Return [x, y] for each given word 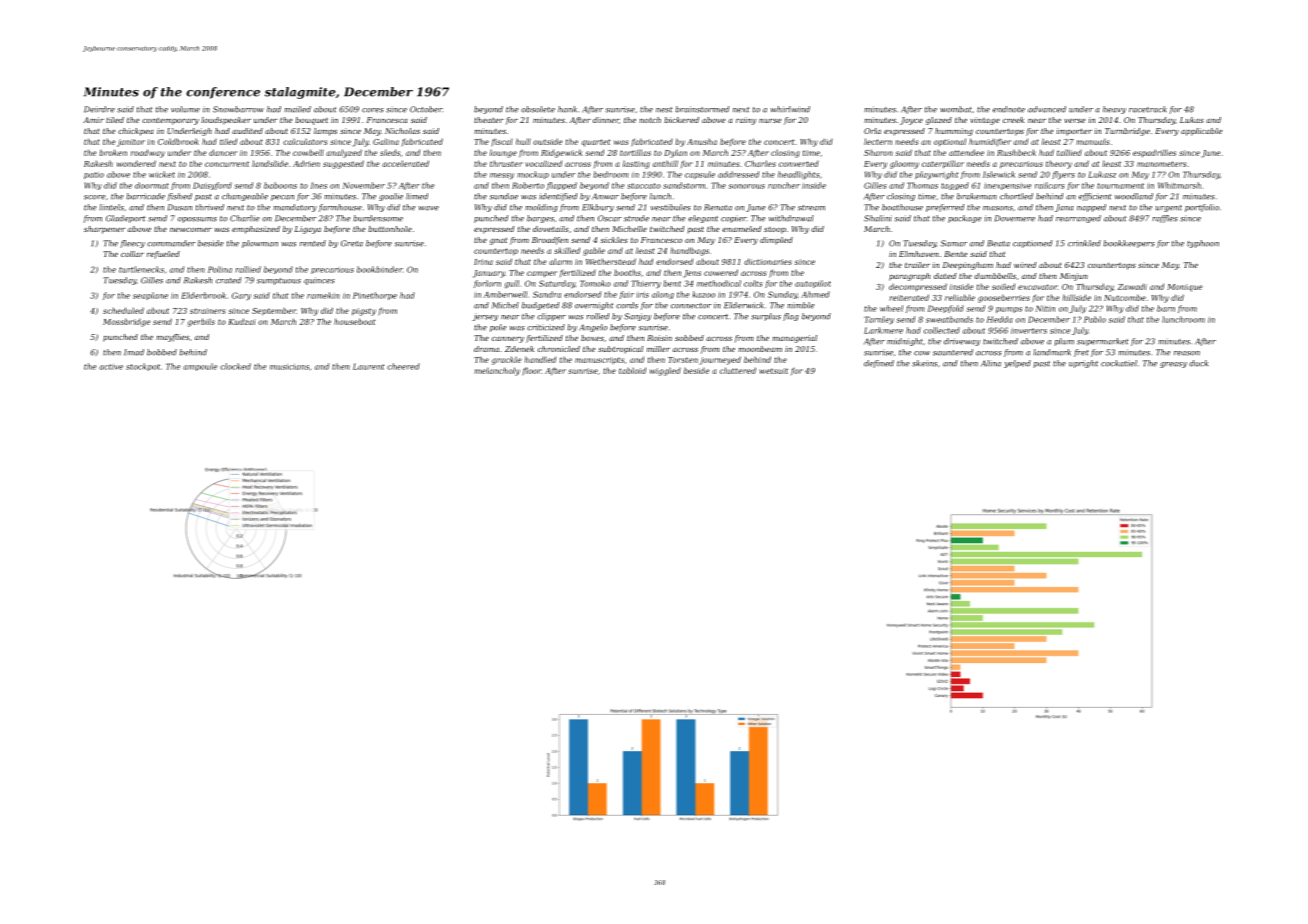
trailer [917, 265]
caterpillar [943, 164]
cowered [721, 272]
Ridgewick [561, 153]
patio [94, 175]
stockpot [143, 367]
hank [567, 109]
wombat [956, 109]
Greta [352, 243]
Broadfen [550, 241]
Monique [1185, 288]
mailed [297, 109]
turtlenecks [141, 269]
